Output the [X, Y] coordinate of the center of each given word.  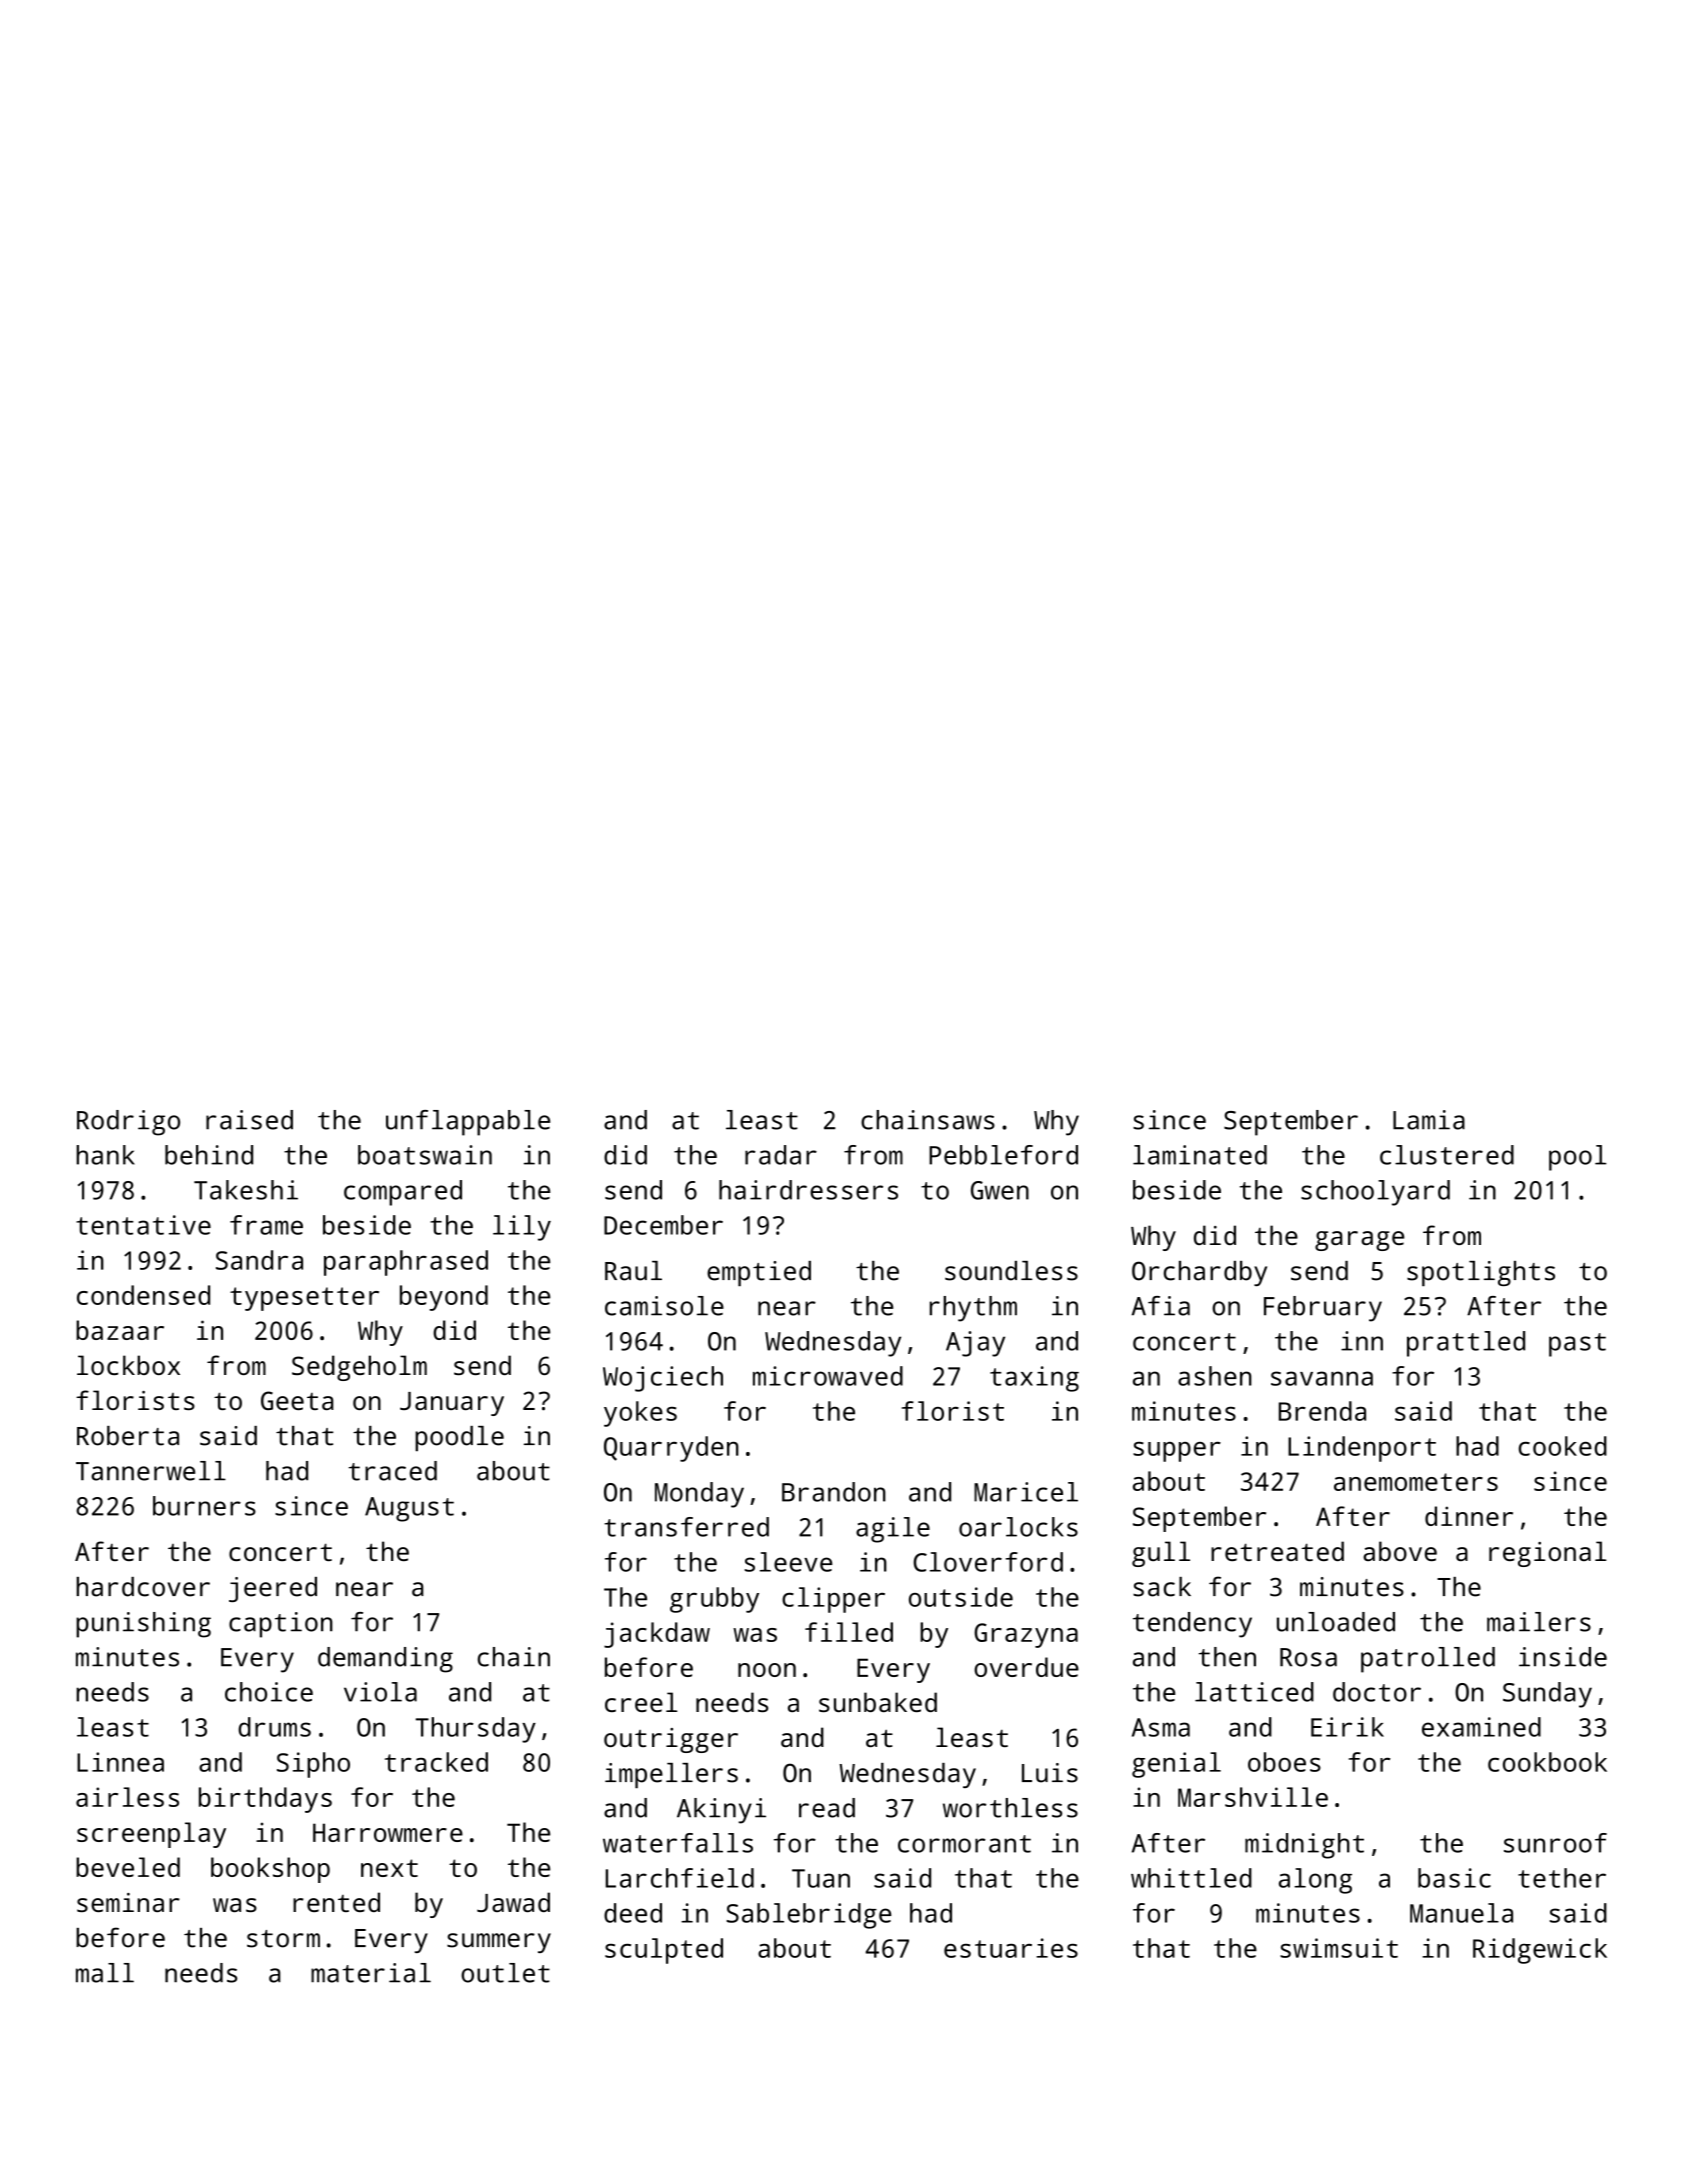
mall [105, 1973]
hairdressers [808, 1190]
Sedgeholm [359, 1368]
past [1577, 1345]
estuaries [1011, 1948]
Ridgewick [1540, 1951]
